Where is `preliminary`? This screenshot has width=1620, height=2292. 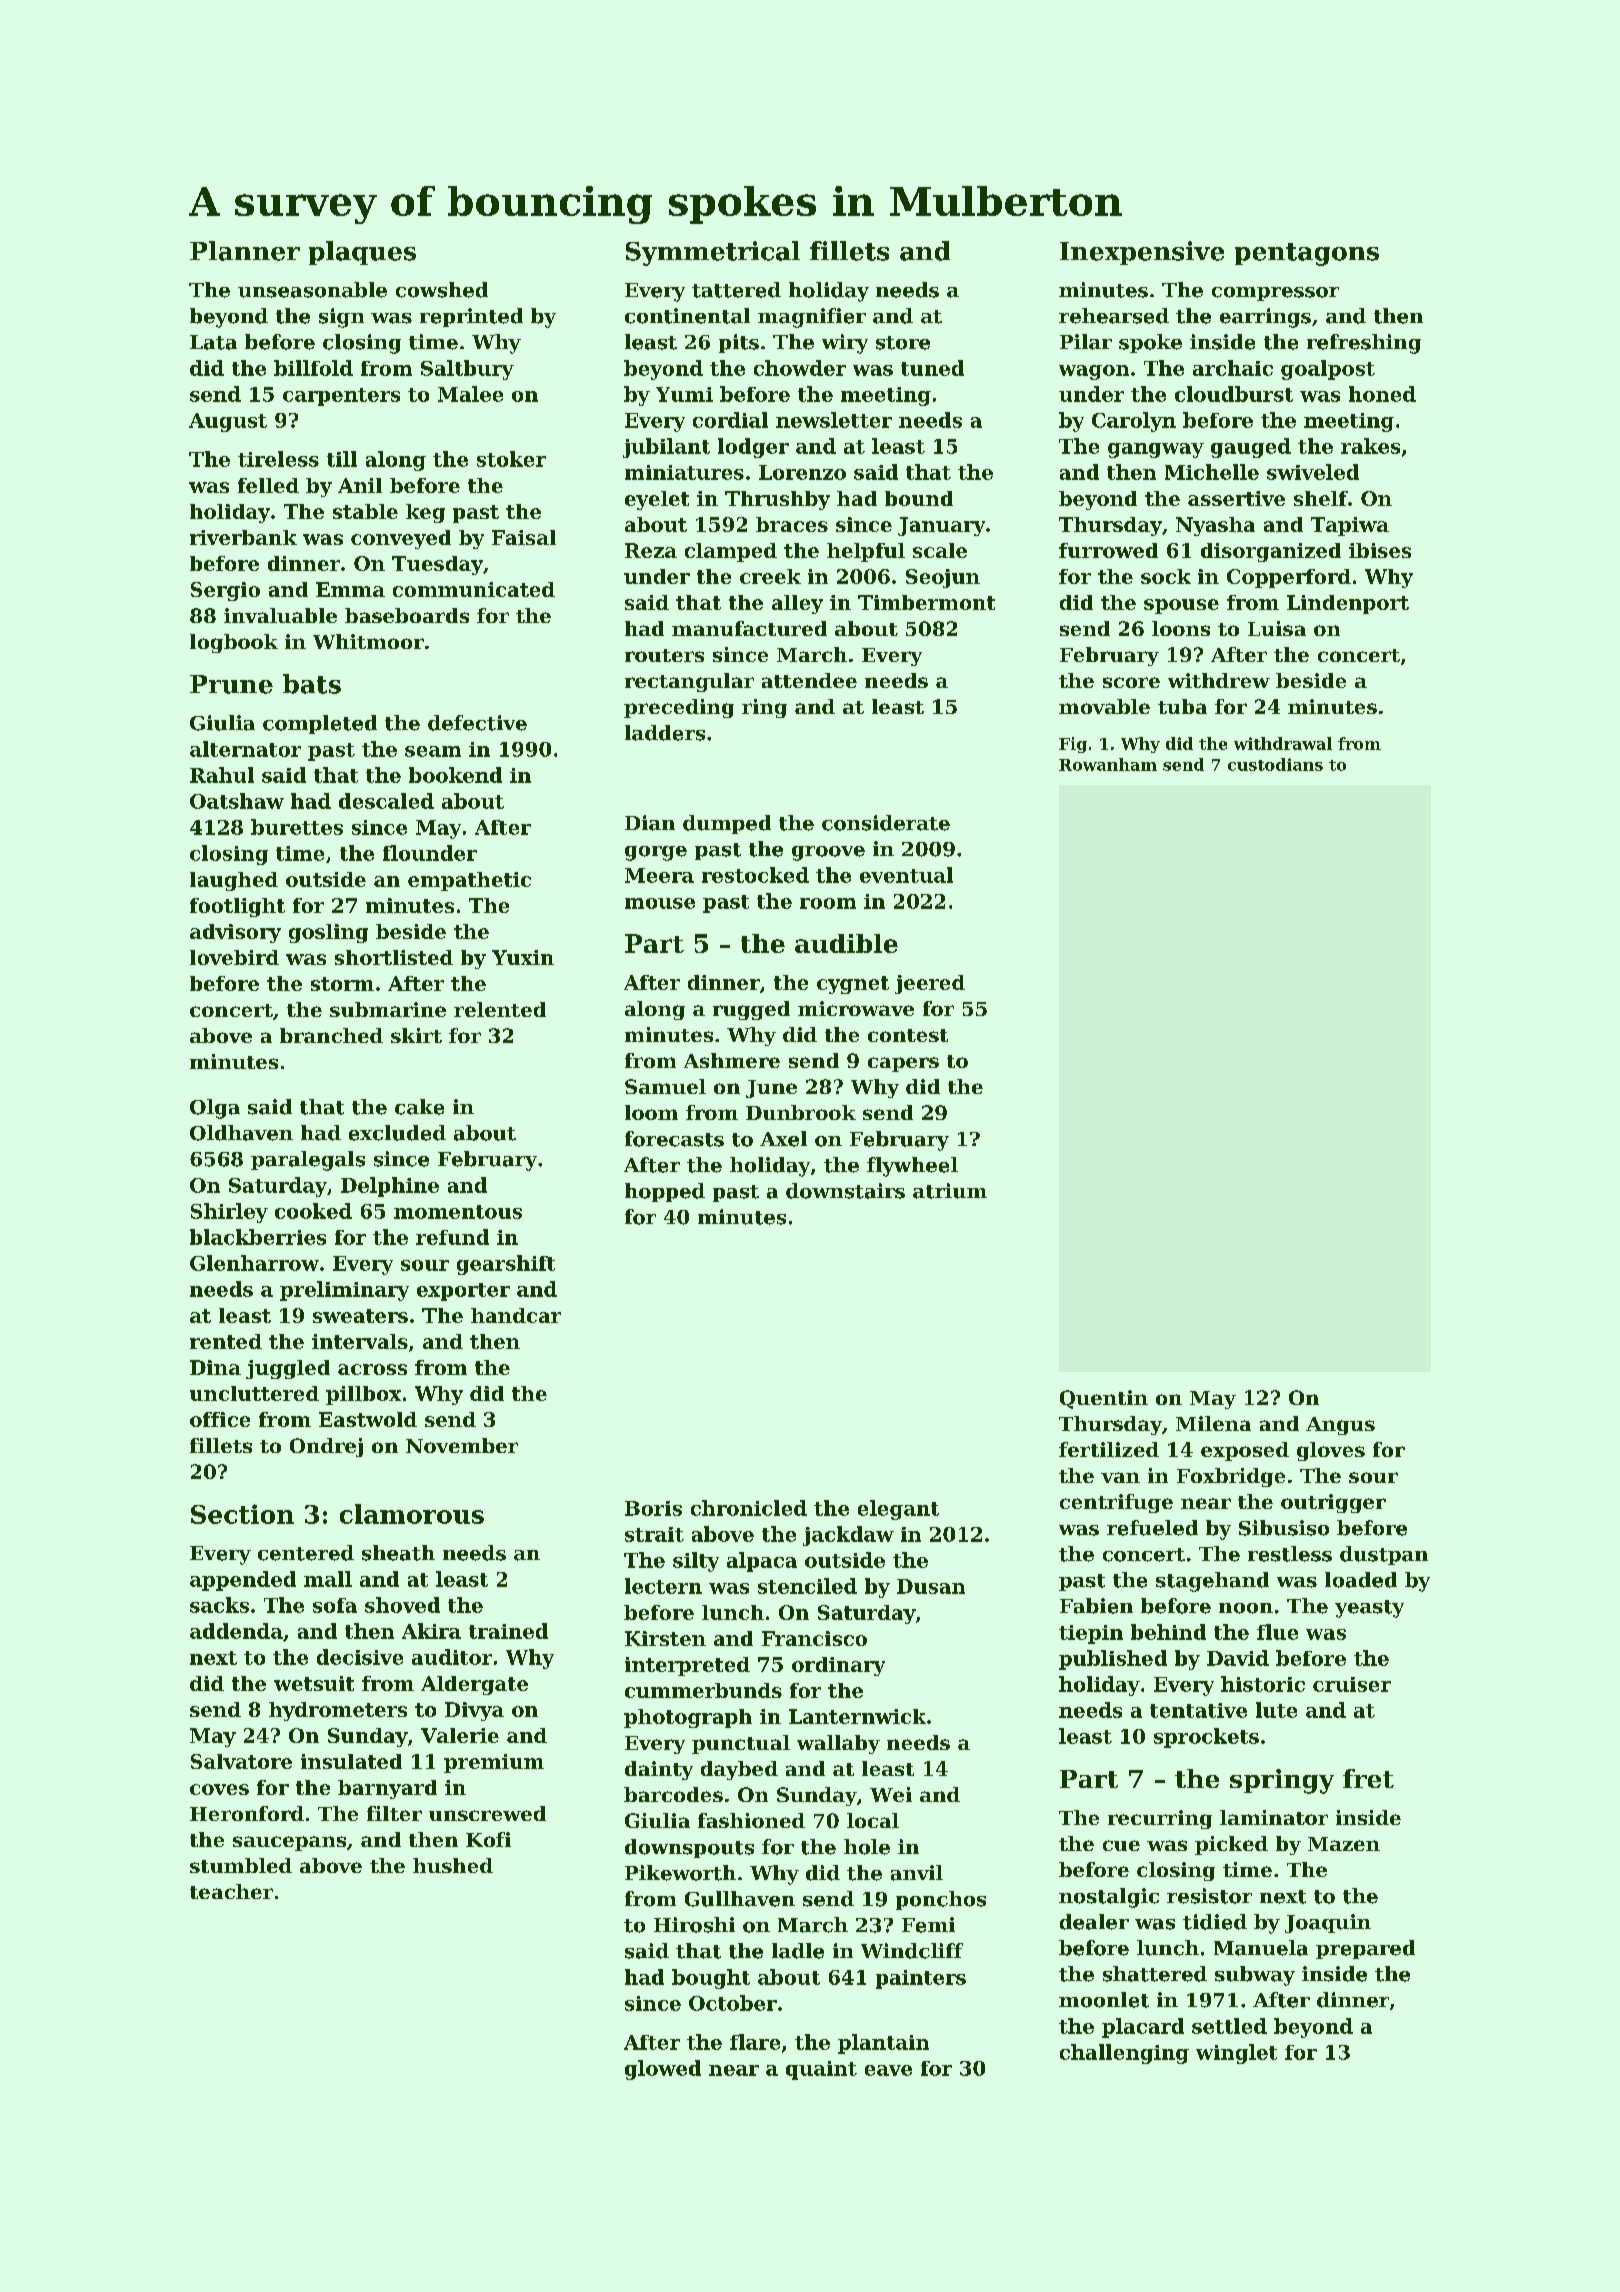 preliminary is located at coordinates (344, 1291).
